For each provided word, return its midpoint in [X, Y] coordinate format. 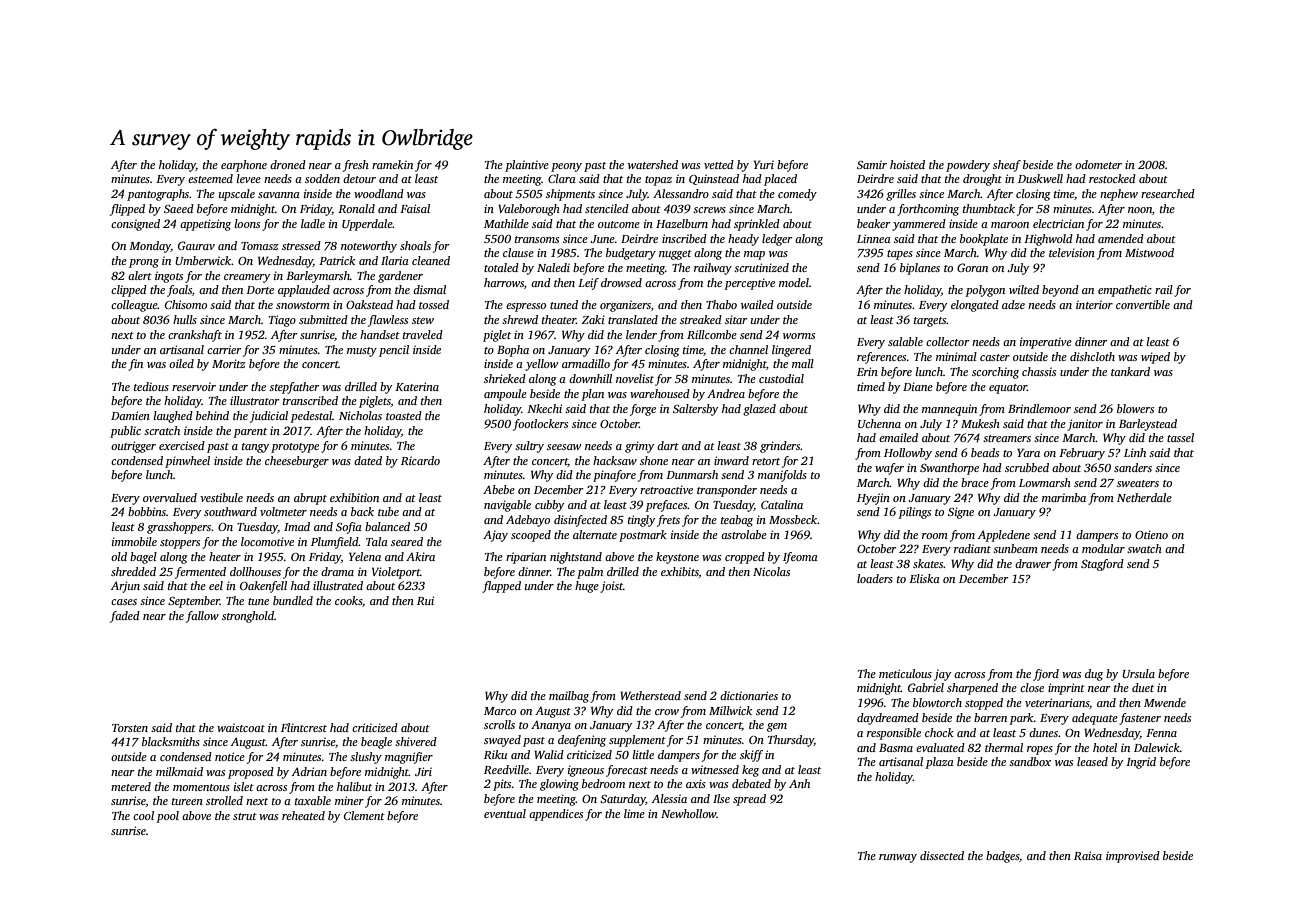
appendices [556, 815]
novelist [635, 378]
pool [167, 817]
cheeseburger [297, 462]
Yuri [764, 164]
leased [1092, 761]
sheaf [1007, 166]
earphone [244, 166]
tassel [1180, 437]
